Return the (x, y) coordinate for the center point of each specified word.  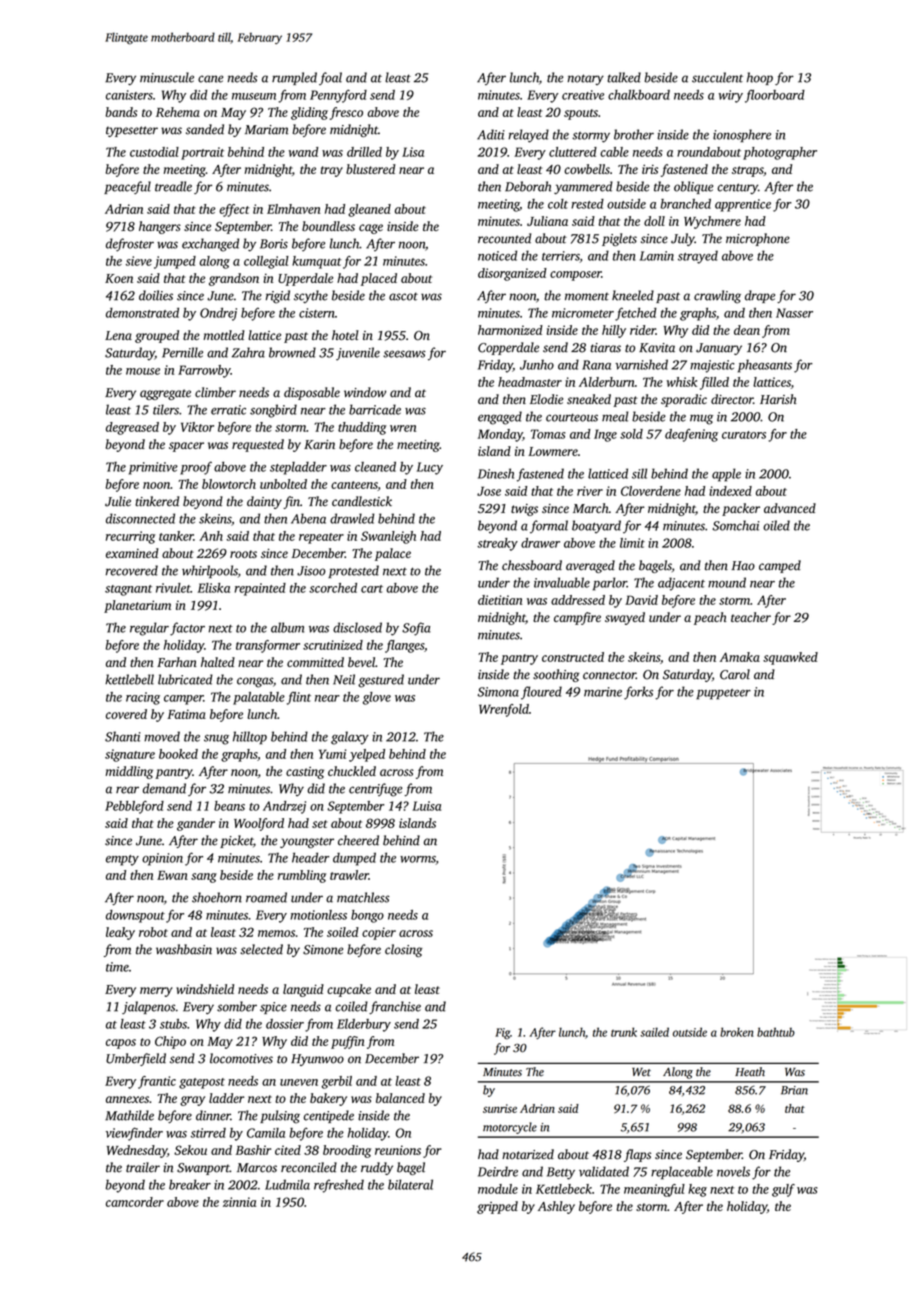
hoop (760, 78)
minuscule (167, 77)
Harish (778, 399)
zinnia (239, 1202)
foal (330, 78)
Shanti (123, 736)
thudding (362, 428)
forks (638, 693)
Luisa (426, 806)
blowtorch (229, 484)
